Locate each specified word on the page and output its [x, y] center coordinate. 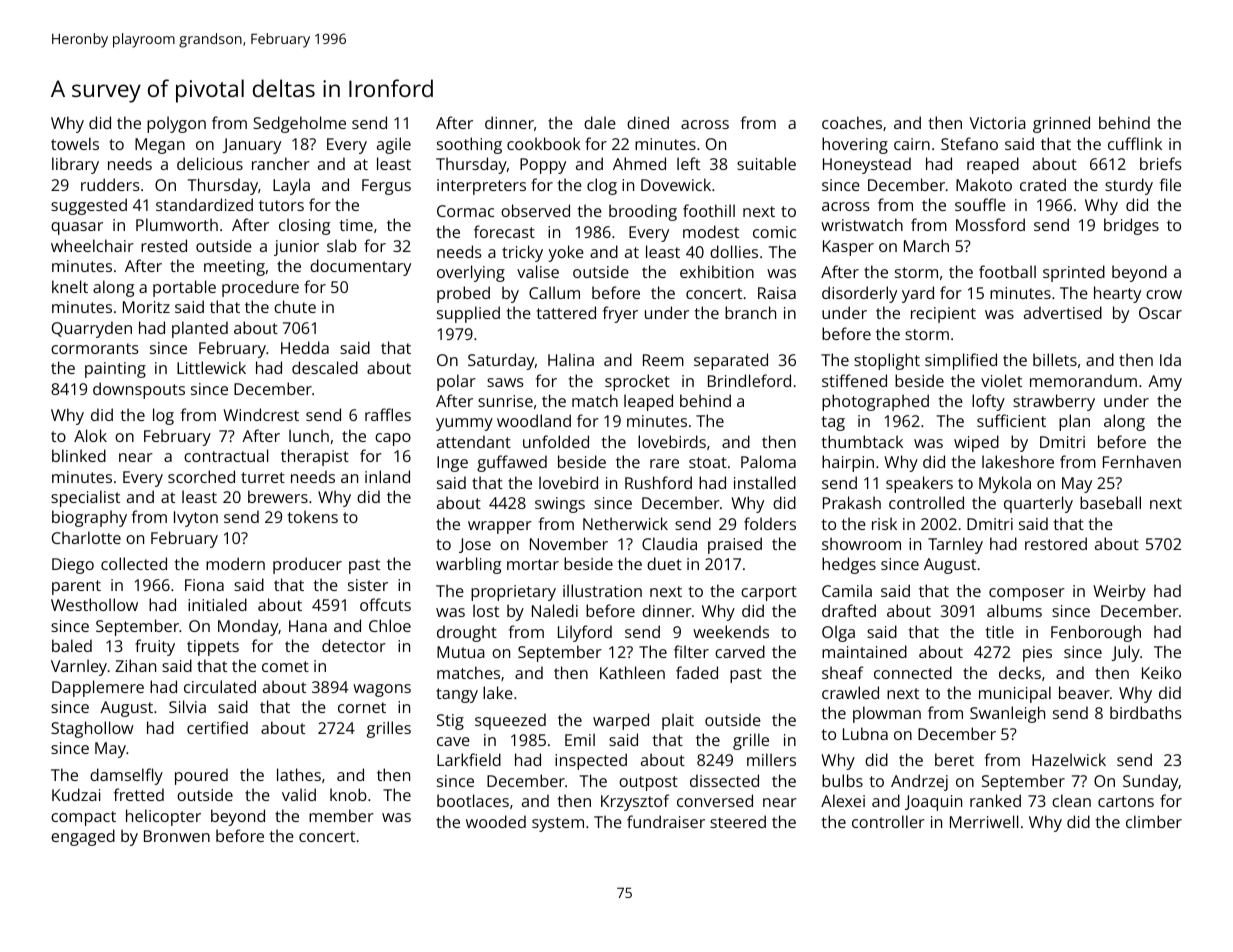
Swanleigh [1007, 714]
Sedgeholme [299, 124]
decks [1020, 672]
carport [769, 593]
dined [648, 122]
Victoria [997, 123]
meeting [234, 268]
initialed [217, 604]
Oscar [1160, 313]
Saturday [501, 361]
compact [83, 818]
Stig [450, 722]
